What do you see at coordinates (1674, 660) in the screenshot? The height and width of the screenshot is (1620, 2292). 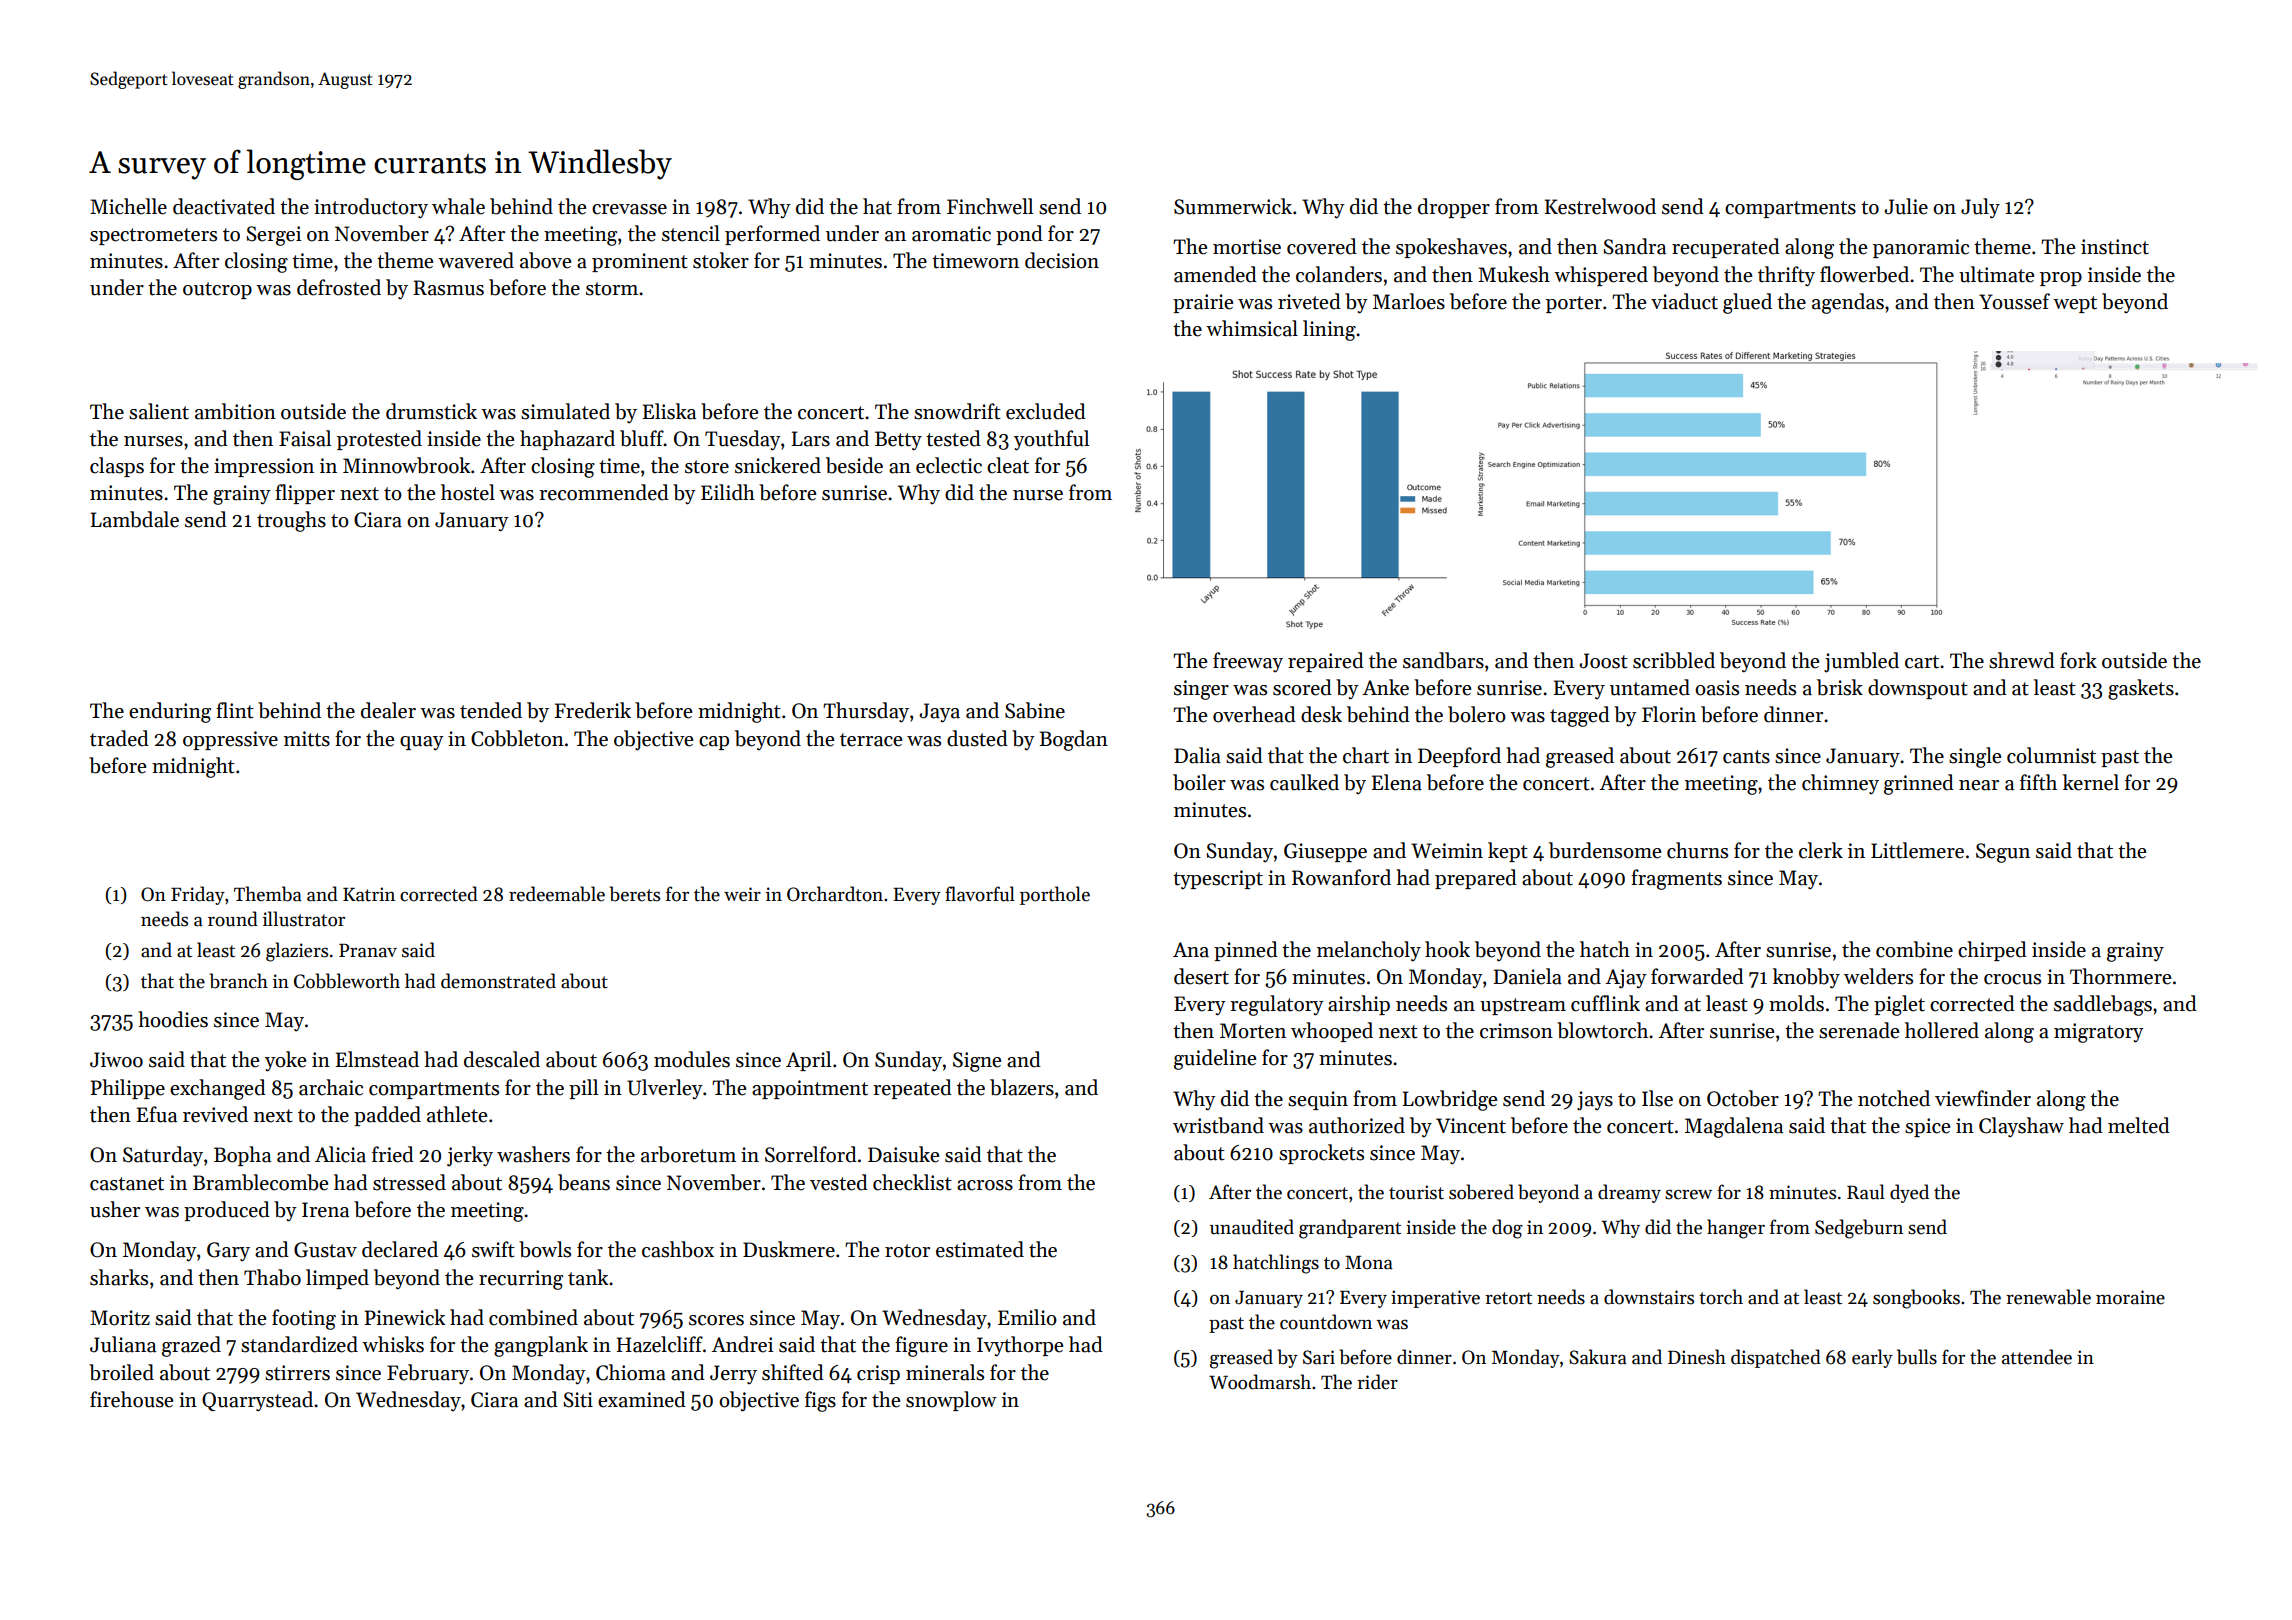 I see `scribbled` at bounding box center [1674, 660].
